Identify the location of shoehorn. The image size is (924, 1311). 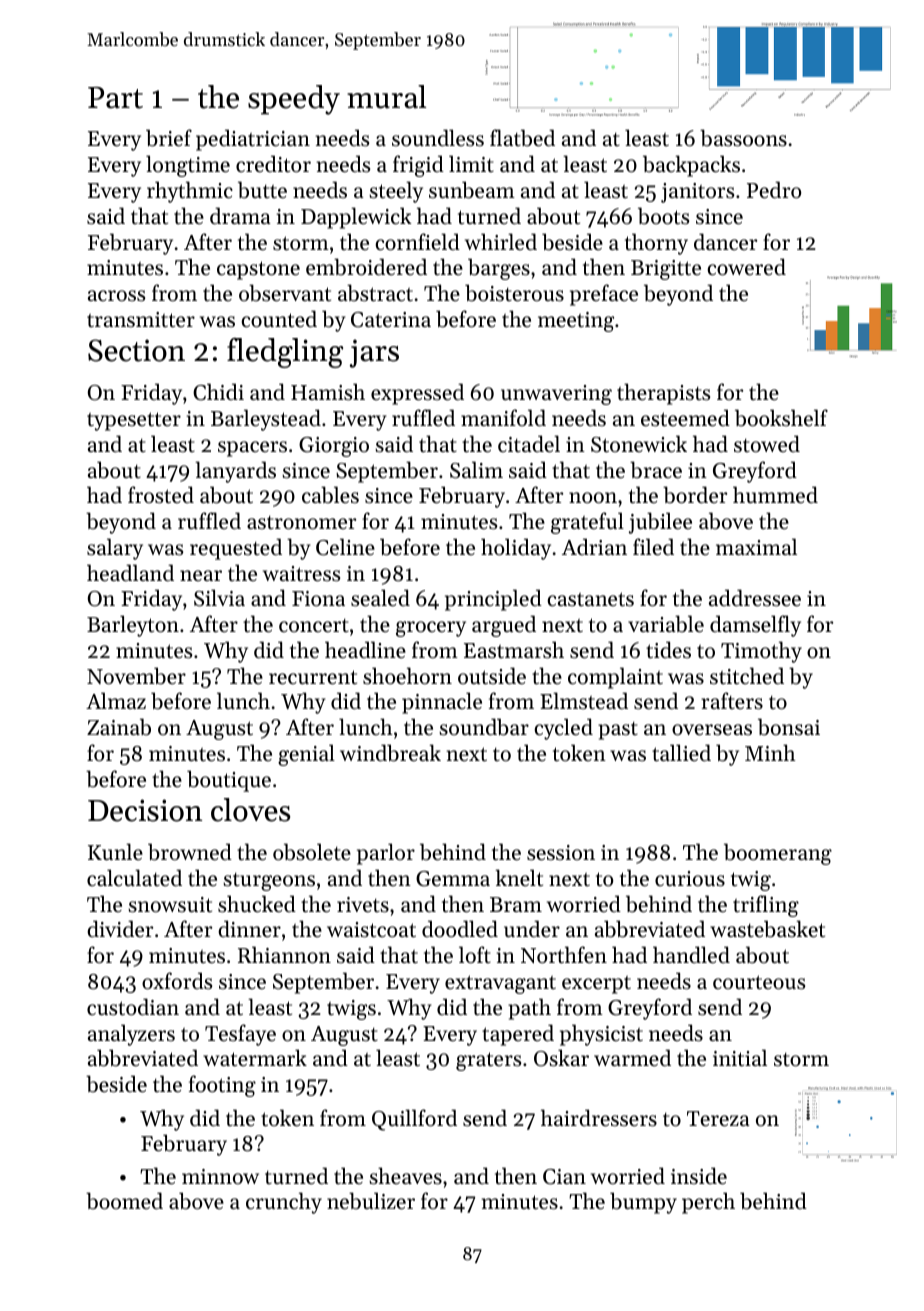
(407, 676).
